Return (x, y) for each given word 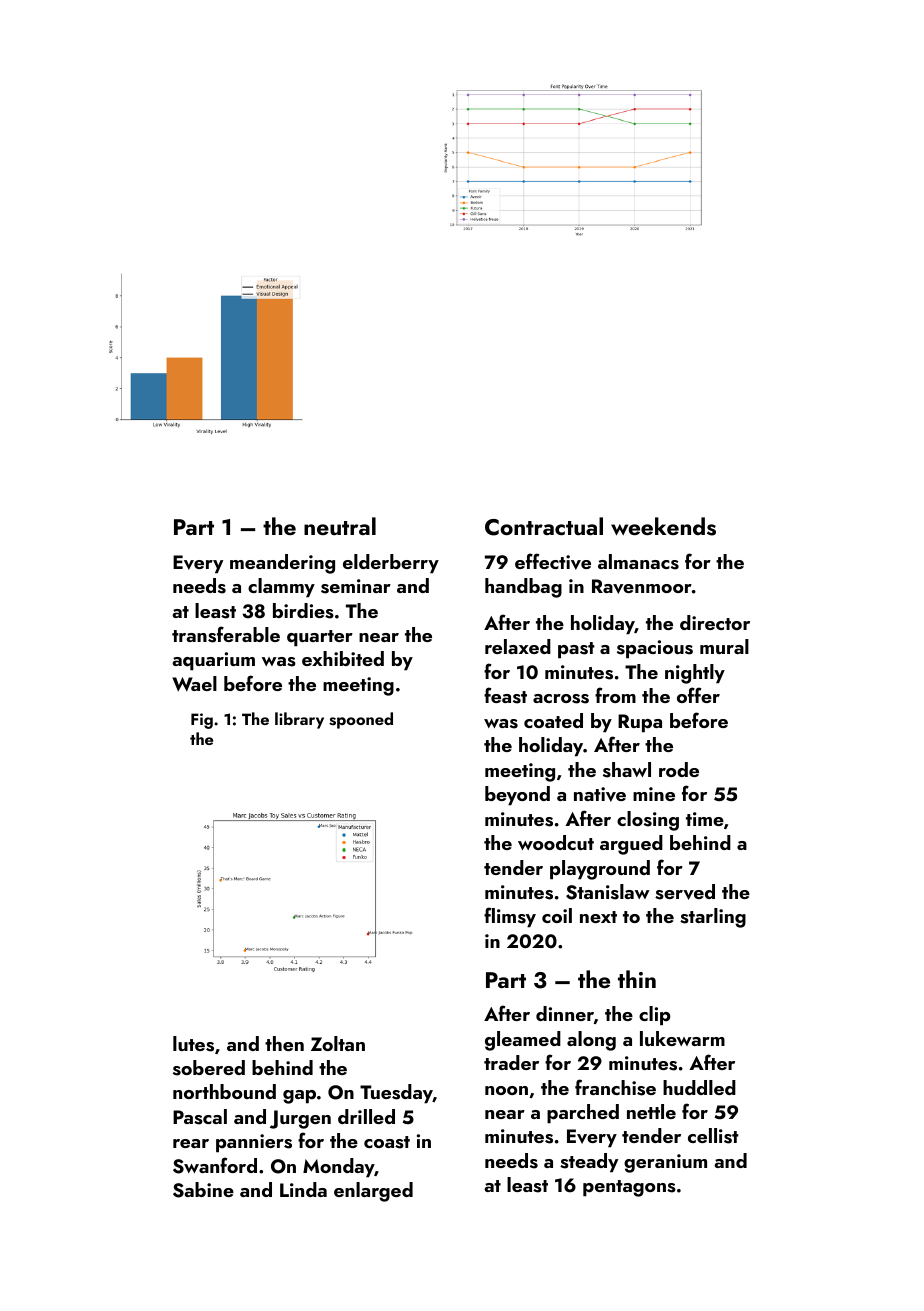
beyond (517, 796)
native (600, 794)
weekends (663, 526)
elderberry (391, 564)
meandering (282, 564)
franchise (615, 1087)
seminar (356, 586)
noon (506, 1090)
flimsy (510, 917)
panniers (254, 1143)
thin (637, 979)
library (299, 720)
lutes (193, 1044)
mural (724, 646)
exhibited (343, 658)
